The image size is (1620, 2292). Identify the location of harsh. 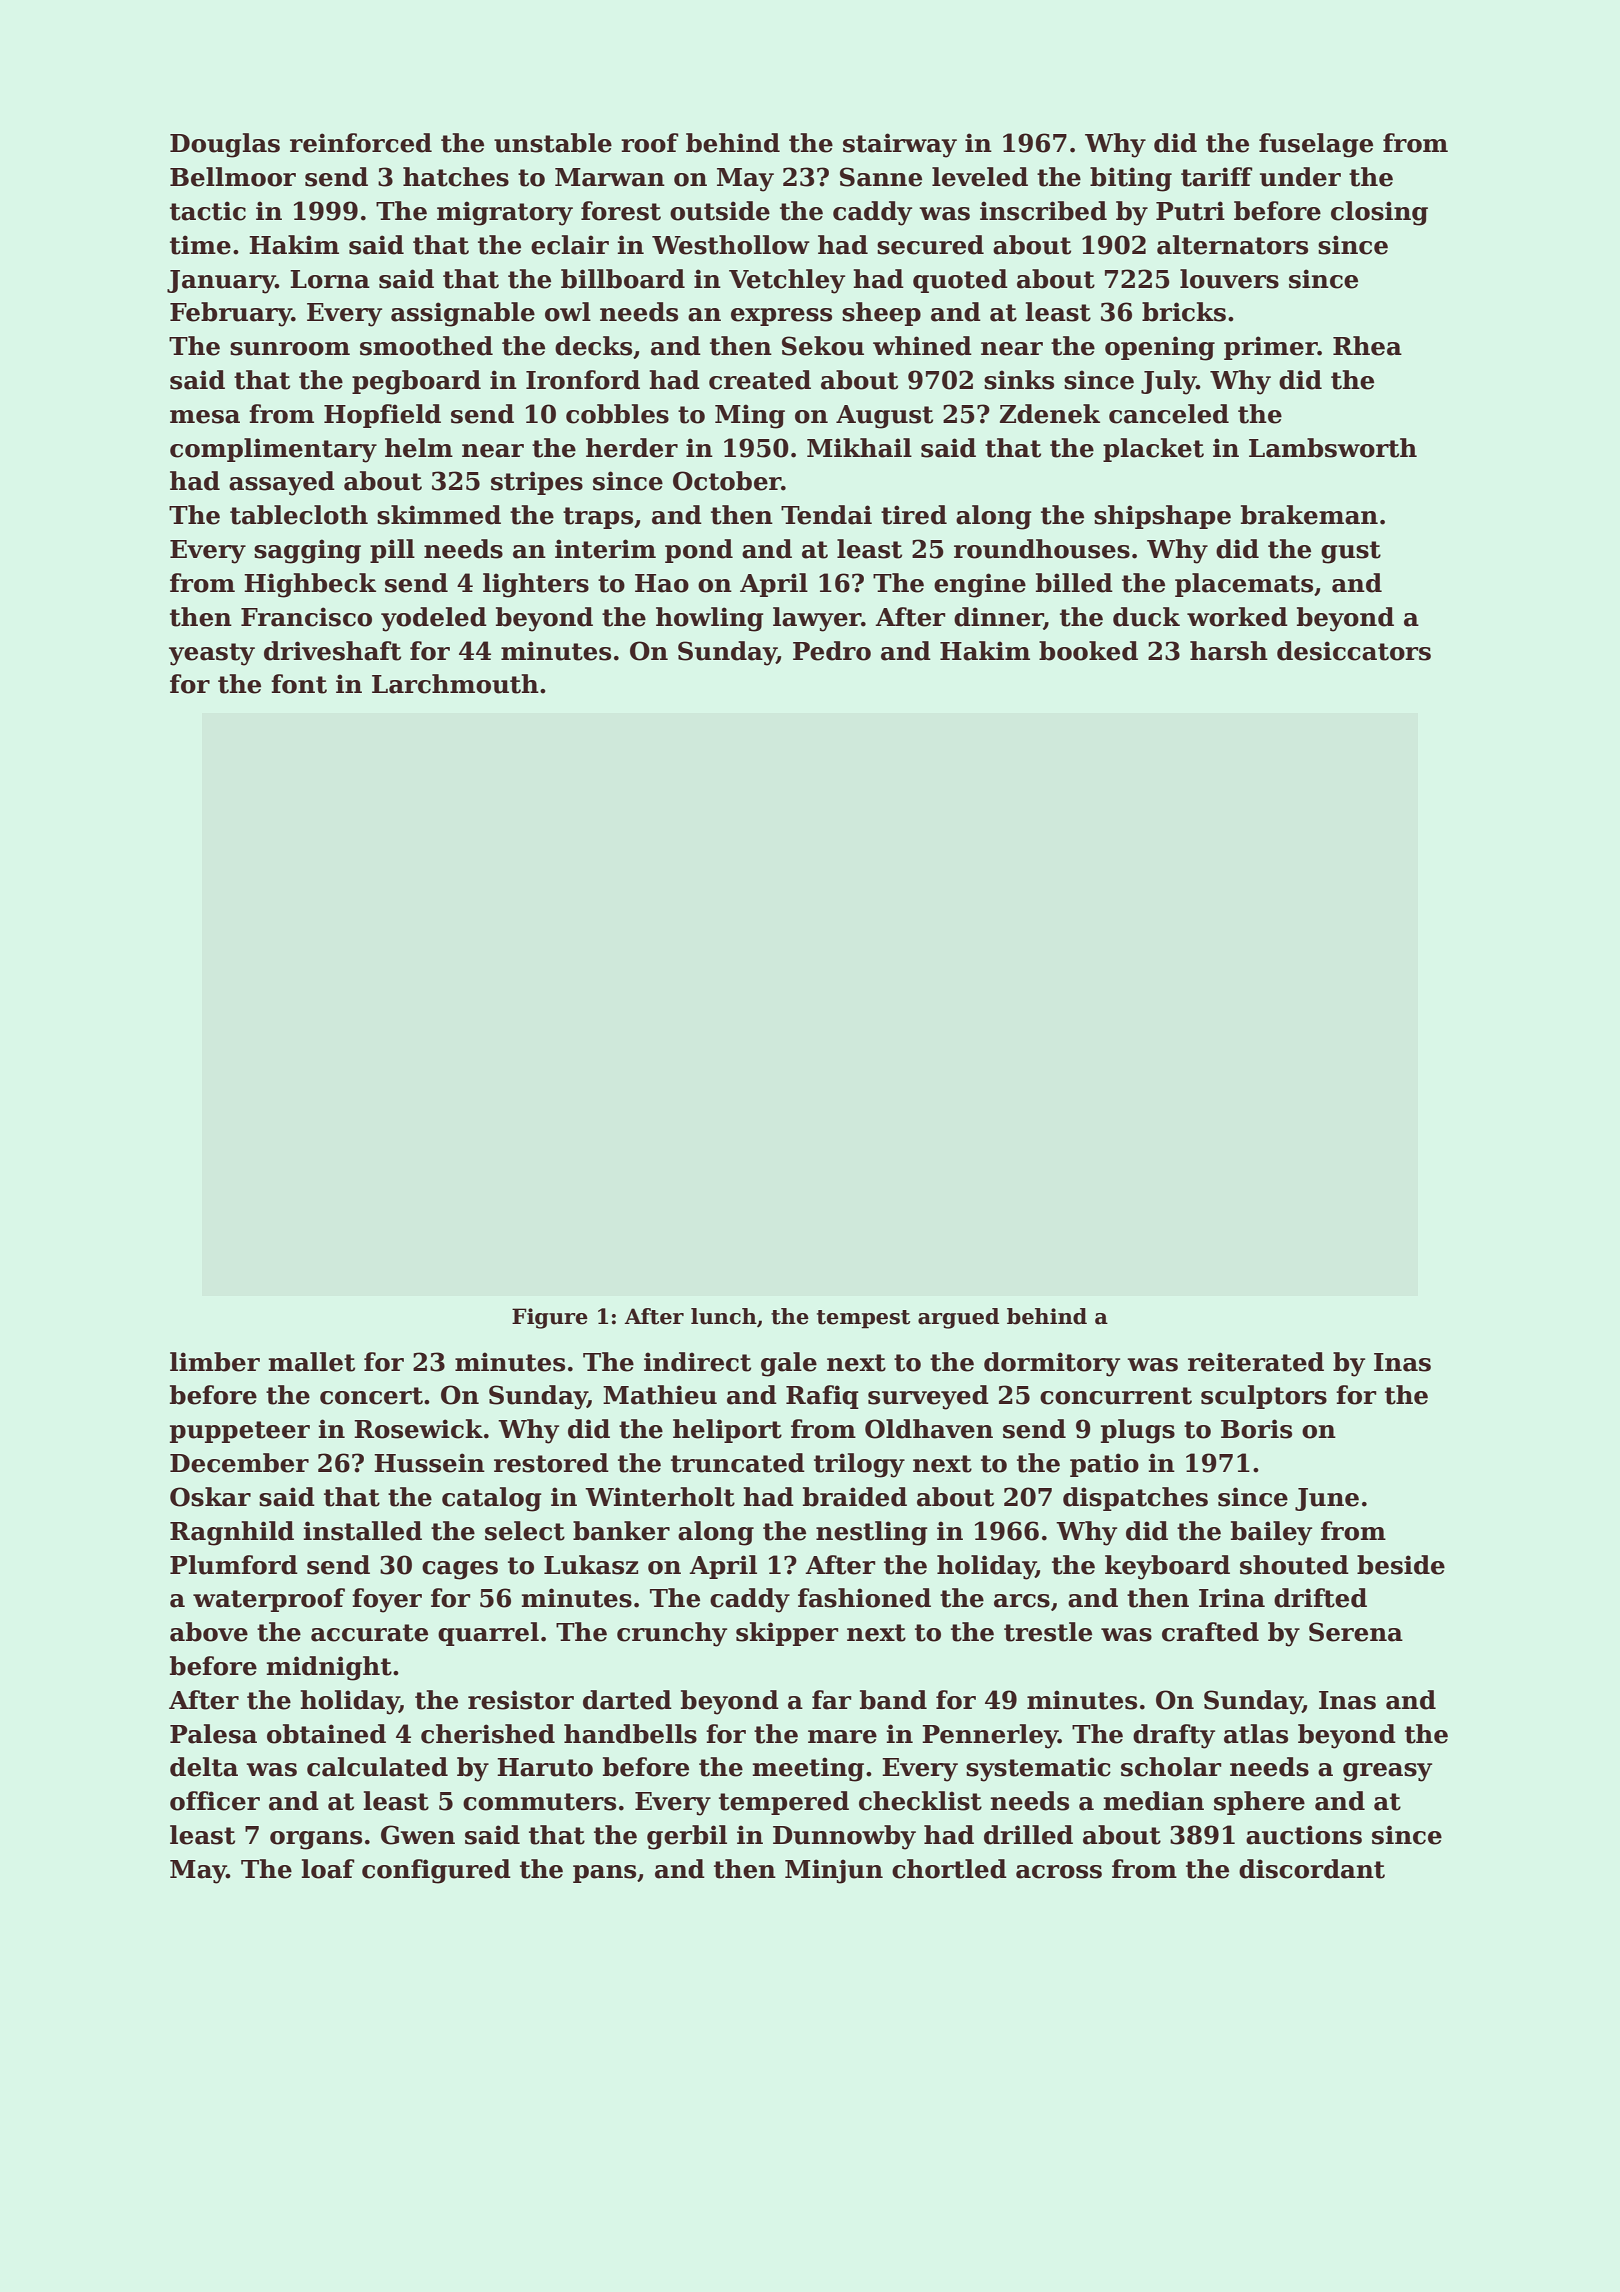
(1229, 651).
